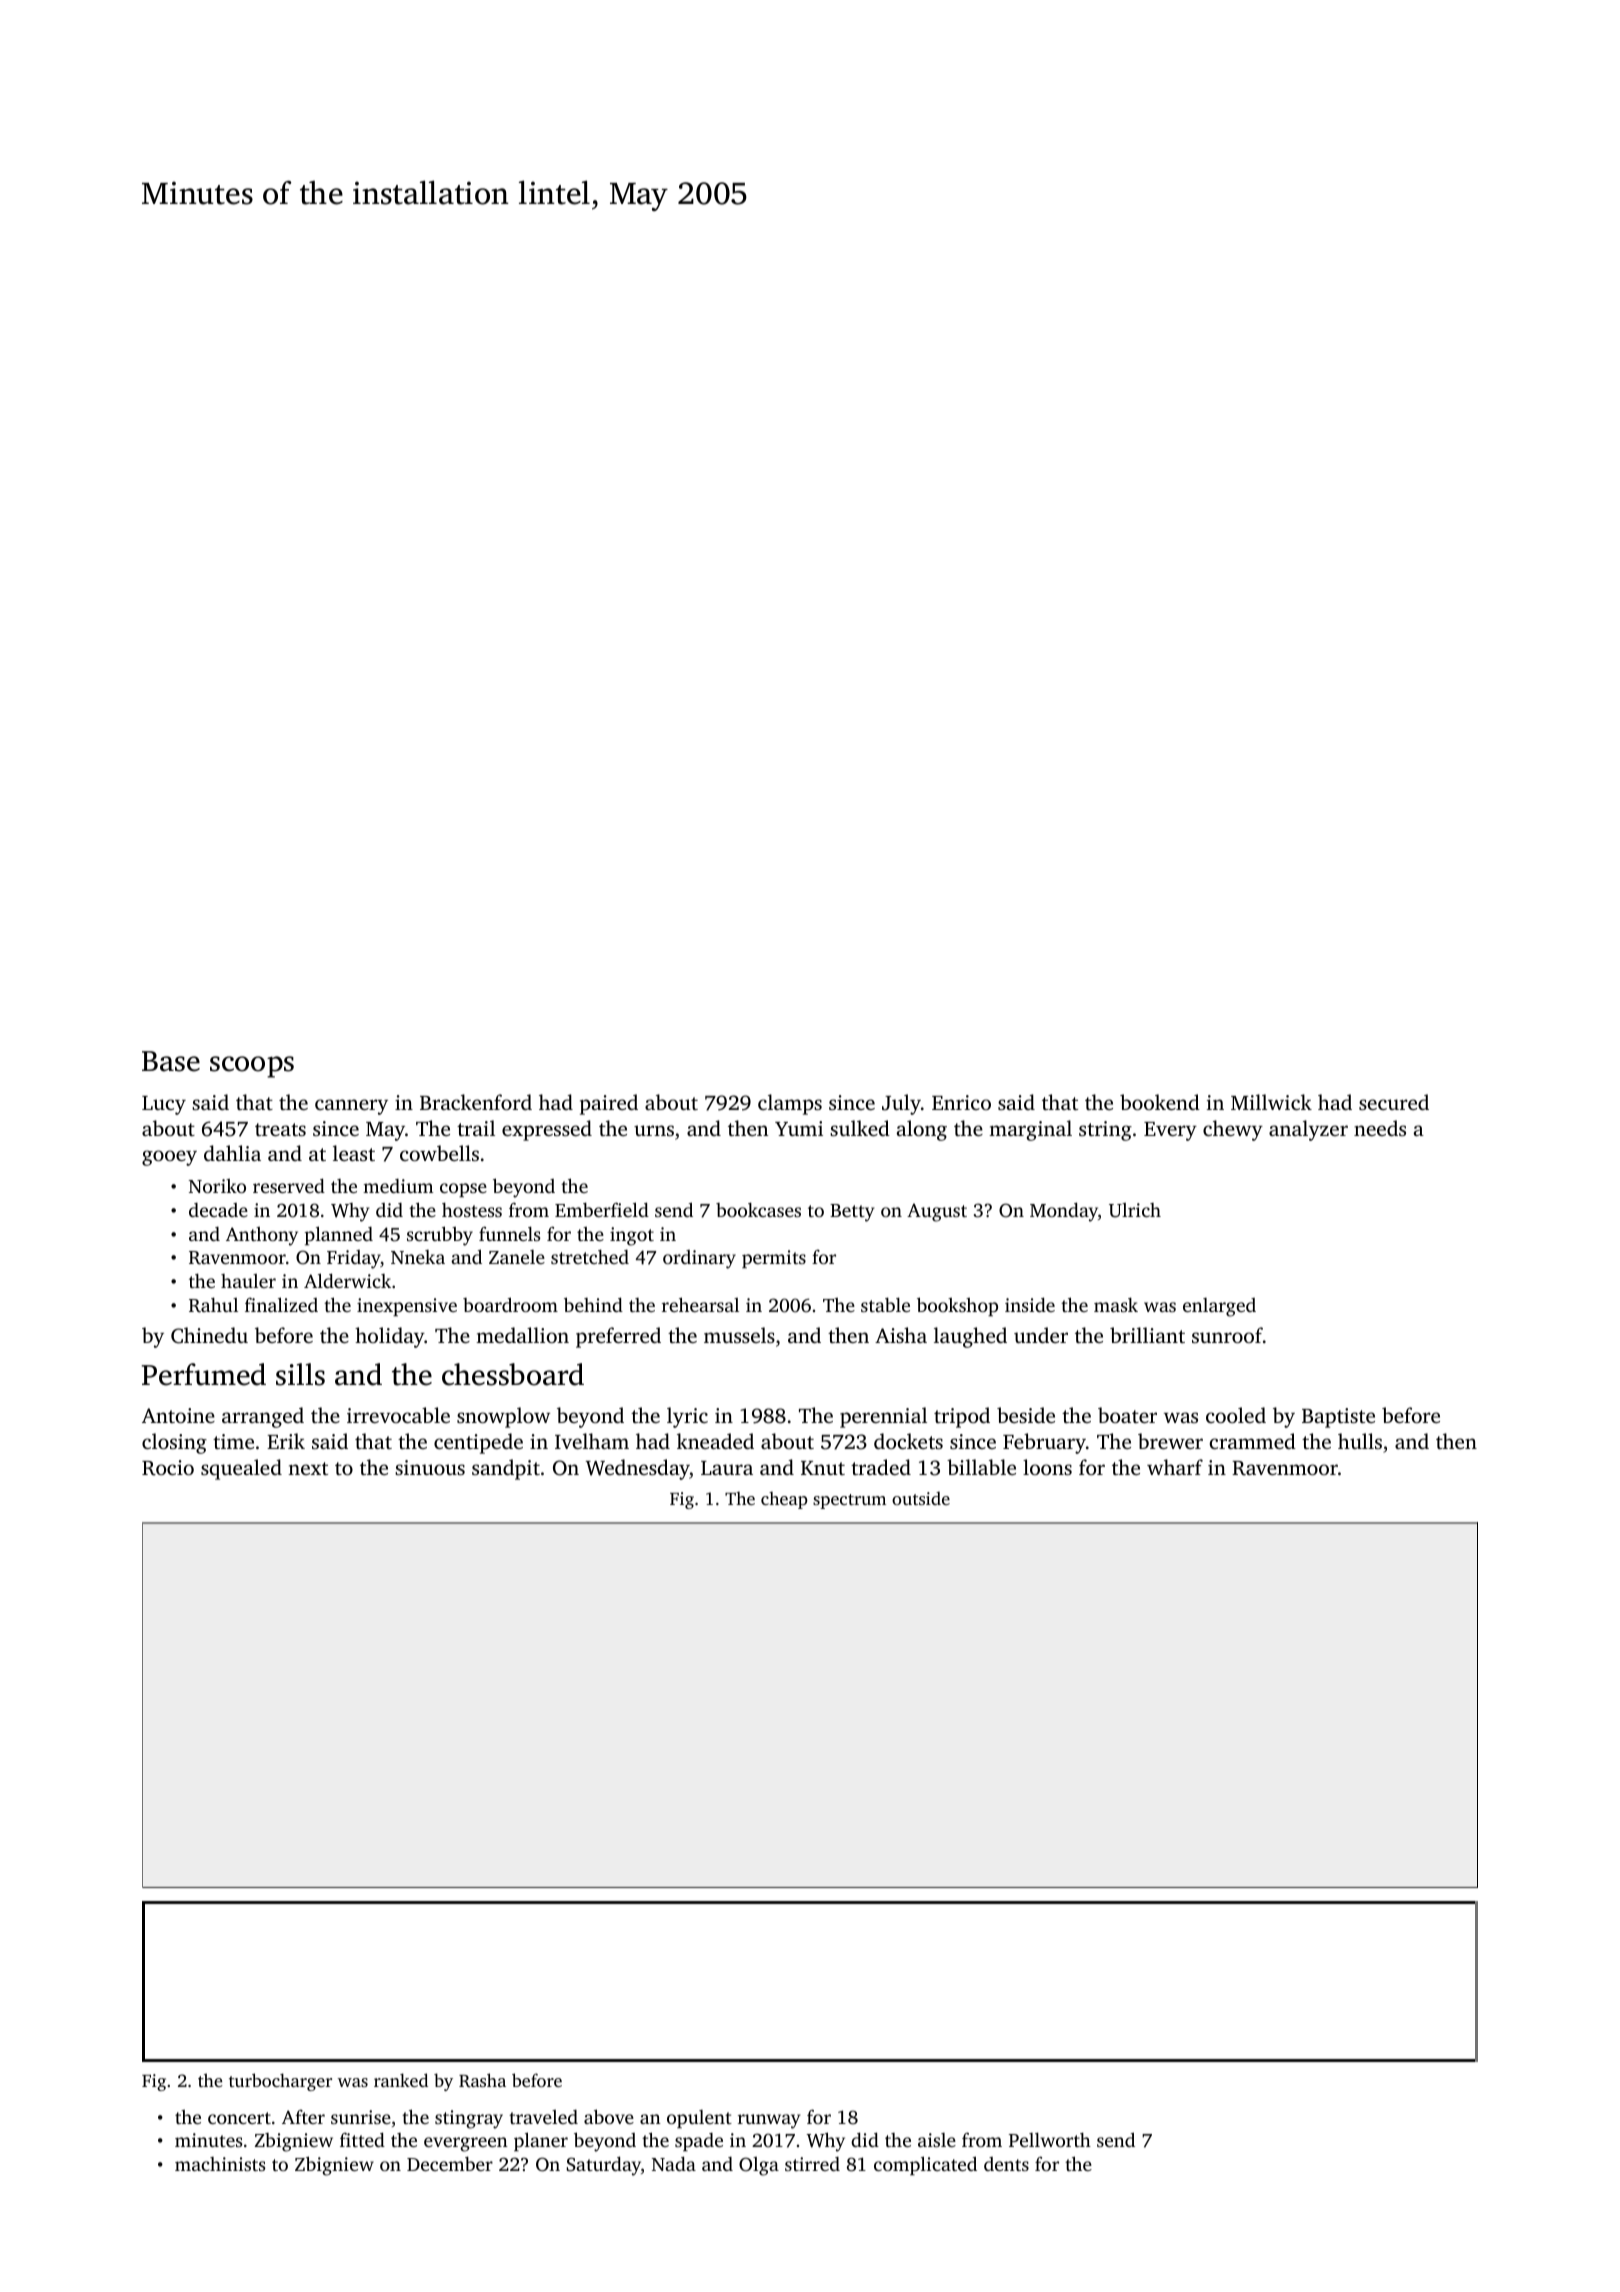 This page has width=1620, height=2292. Describe the element at coordinates (784, 1500) in the page. I see `cheap` at that location.
